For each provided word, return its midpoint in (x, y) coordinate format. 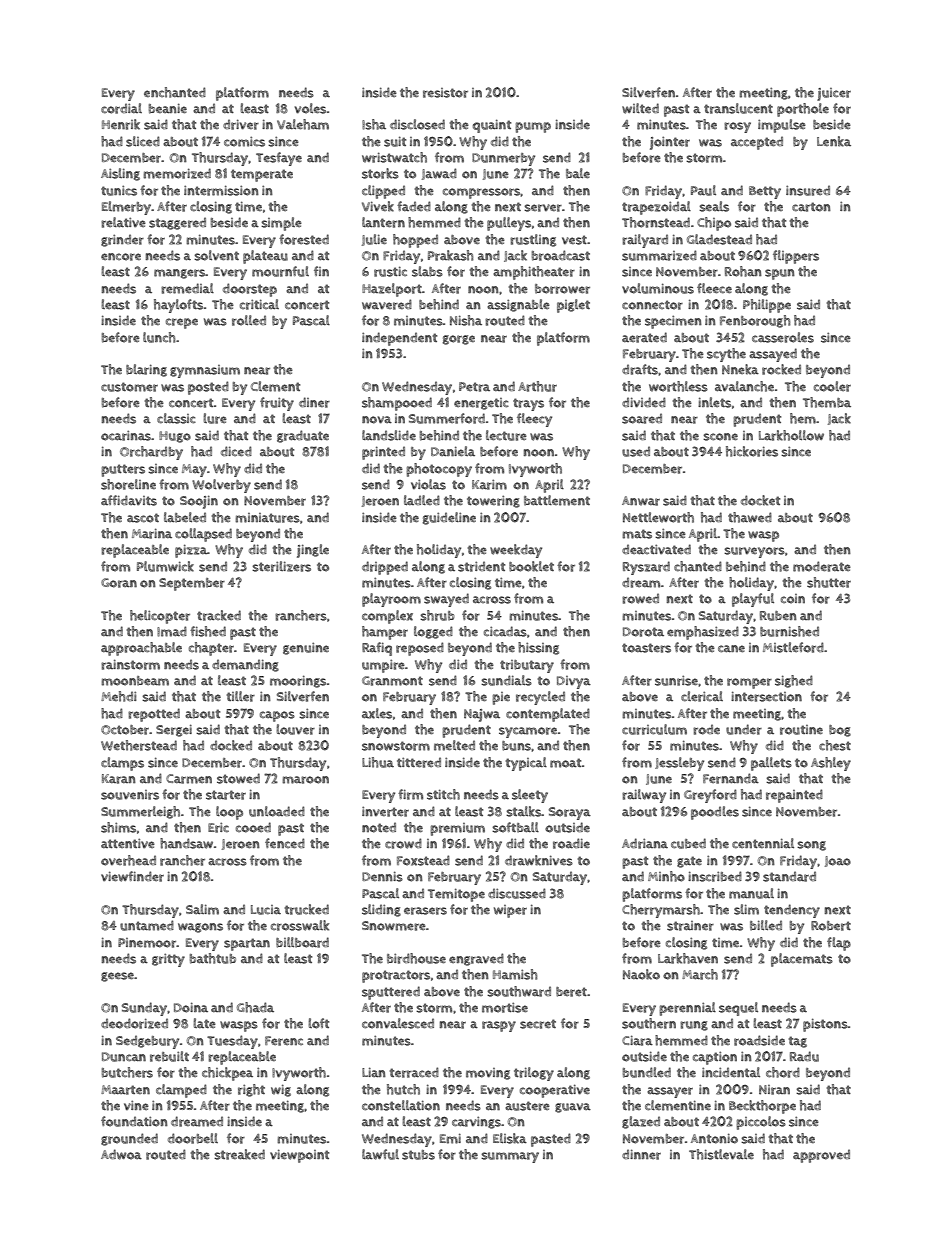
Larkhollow (791, 435)
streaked (239, 1154)
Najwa (482, 715)
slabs (427, 271)
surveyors (754, 552)
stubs (418, 1155)
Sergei (174, 730)
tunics (119, 190)
